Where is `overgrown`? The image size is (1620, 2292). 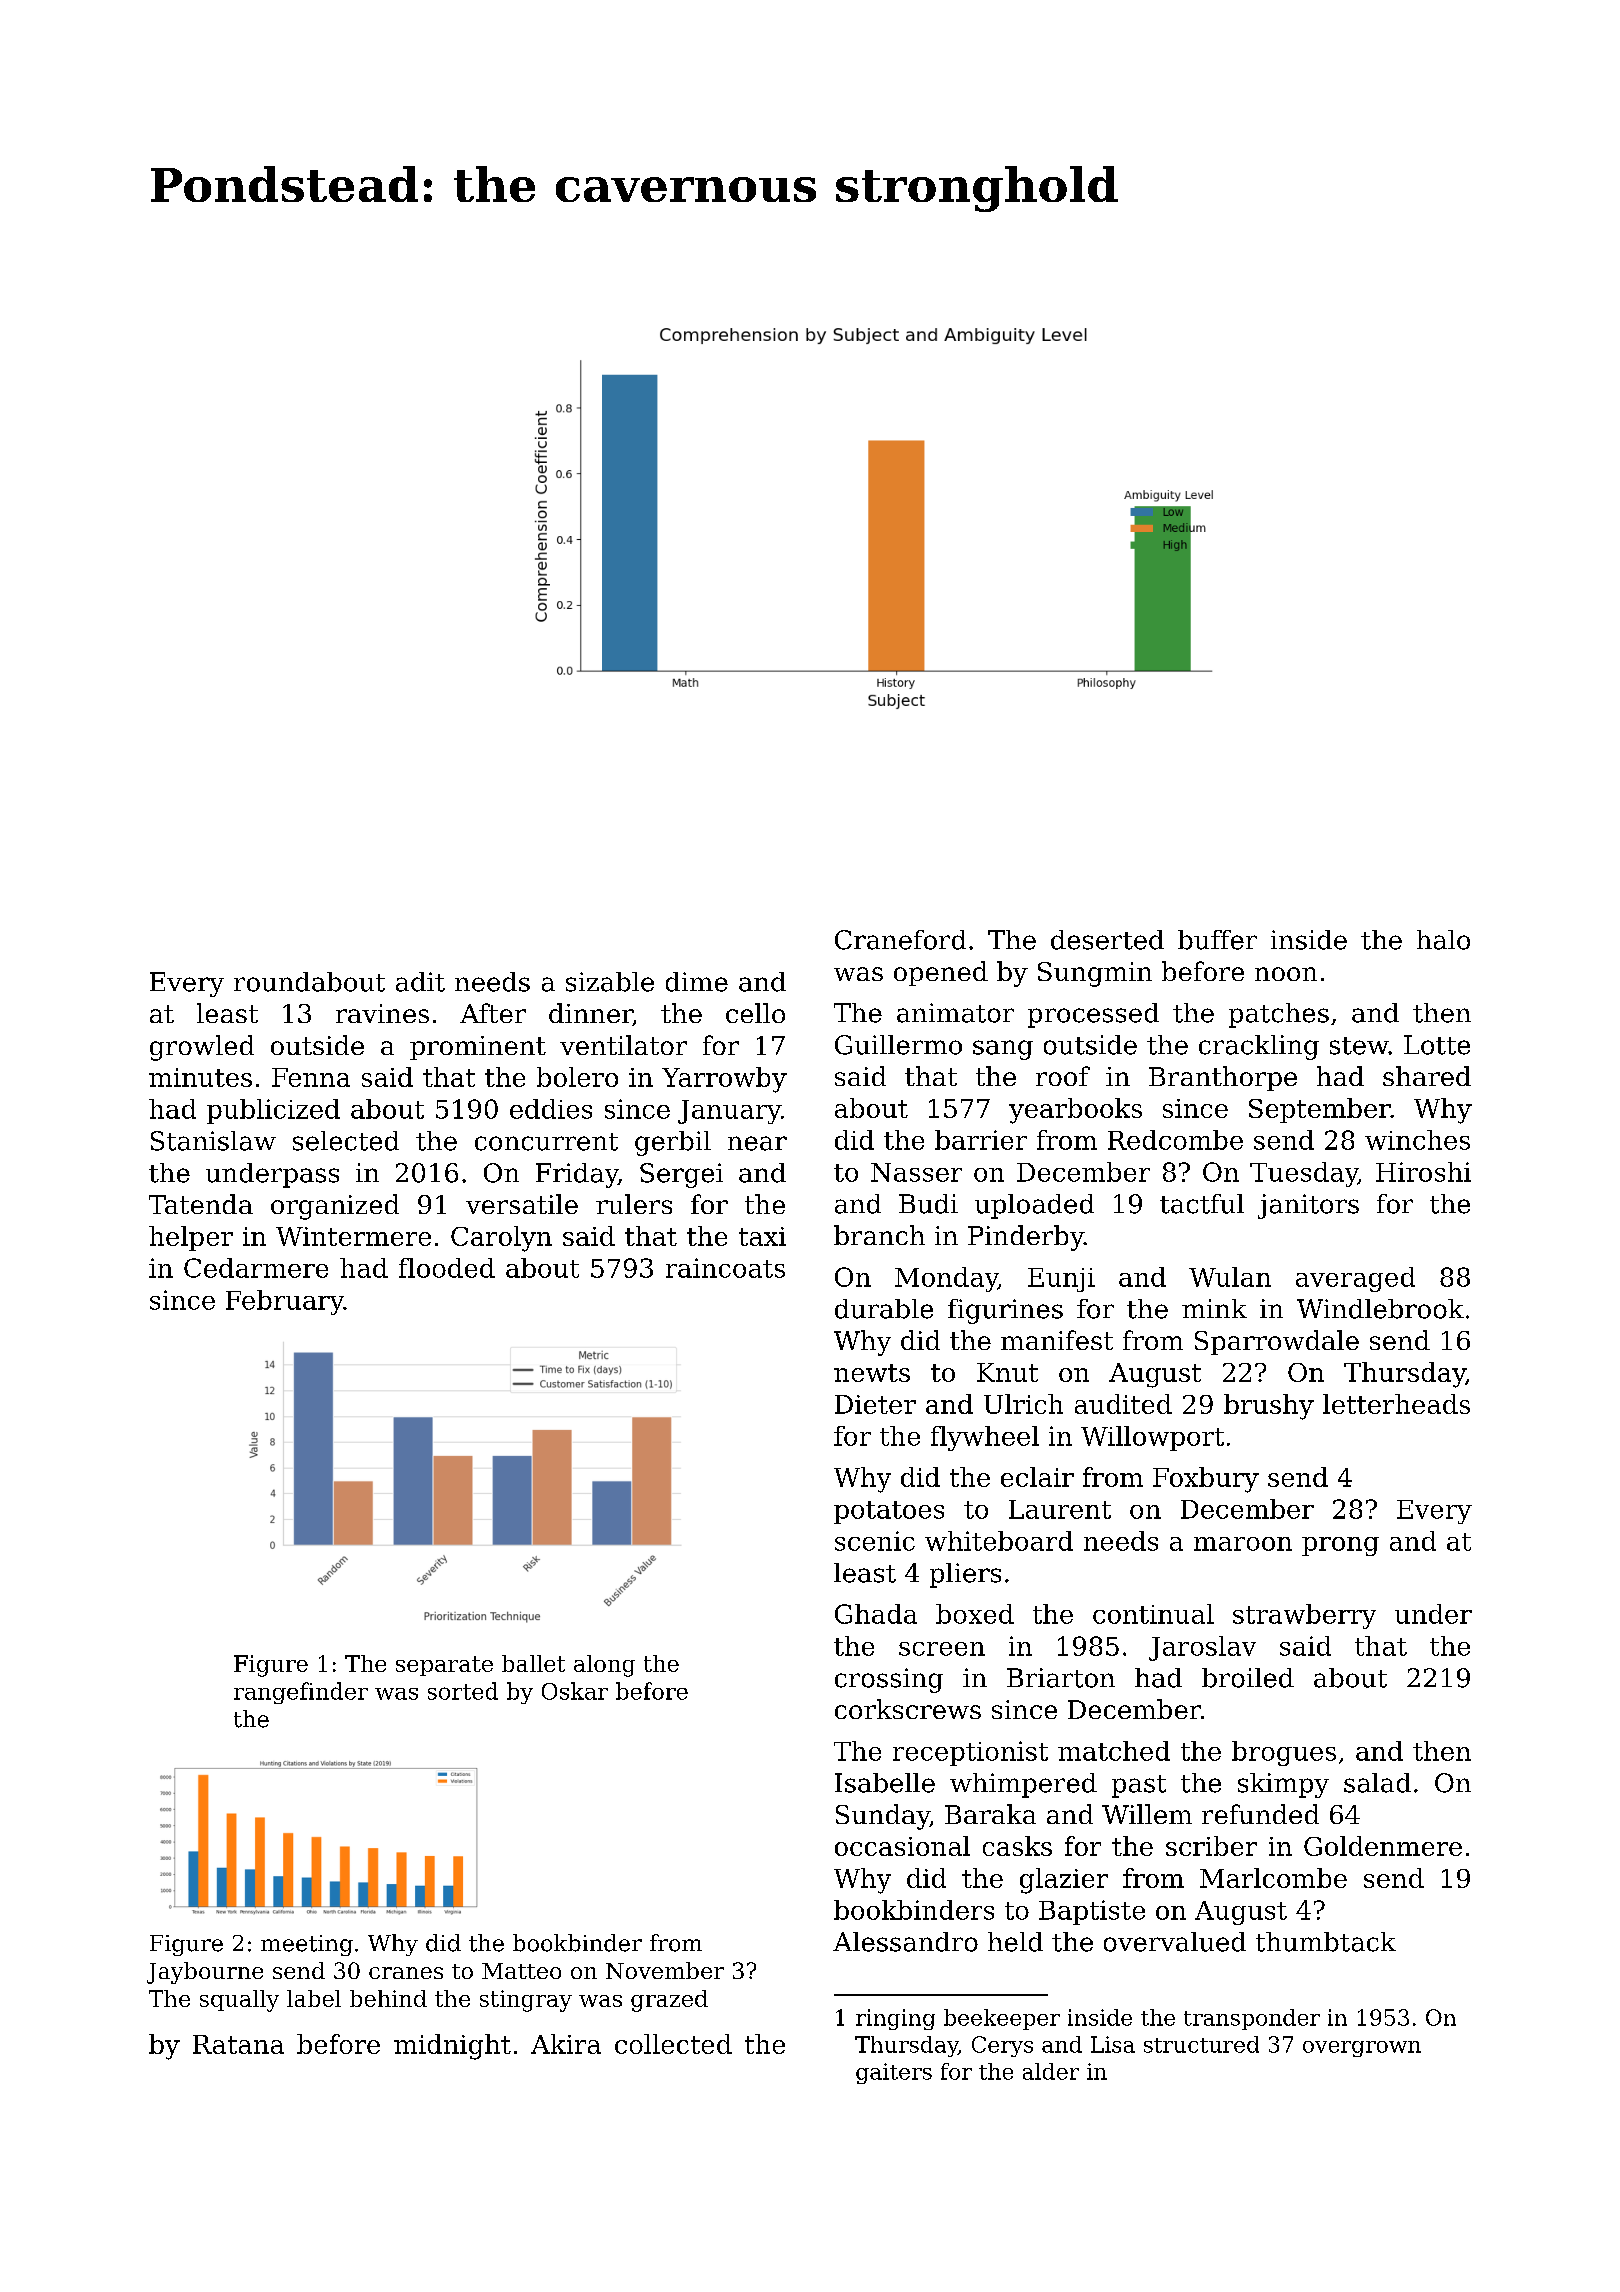
overgrown is located at coordinates (1362, 2049).
